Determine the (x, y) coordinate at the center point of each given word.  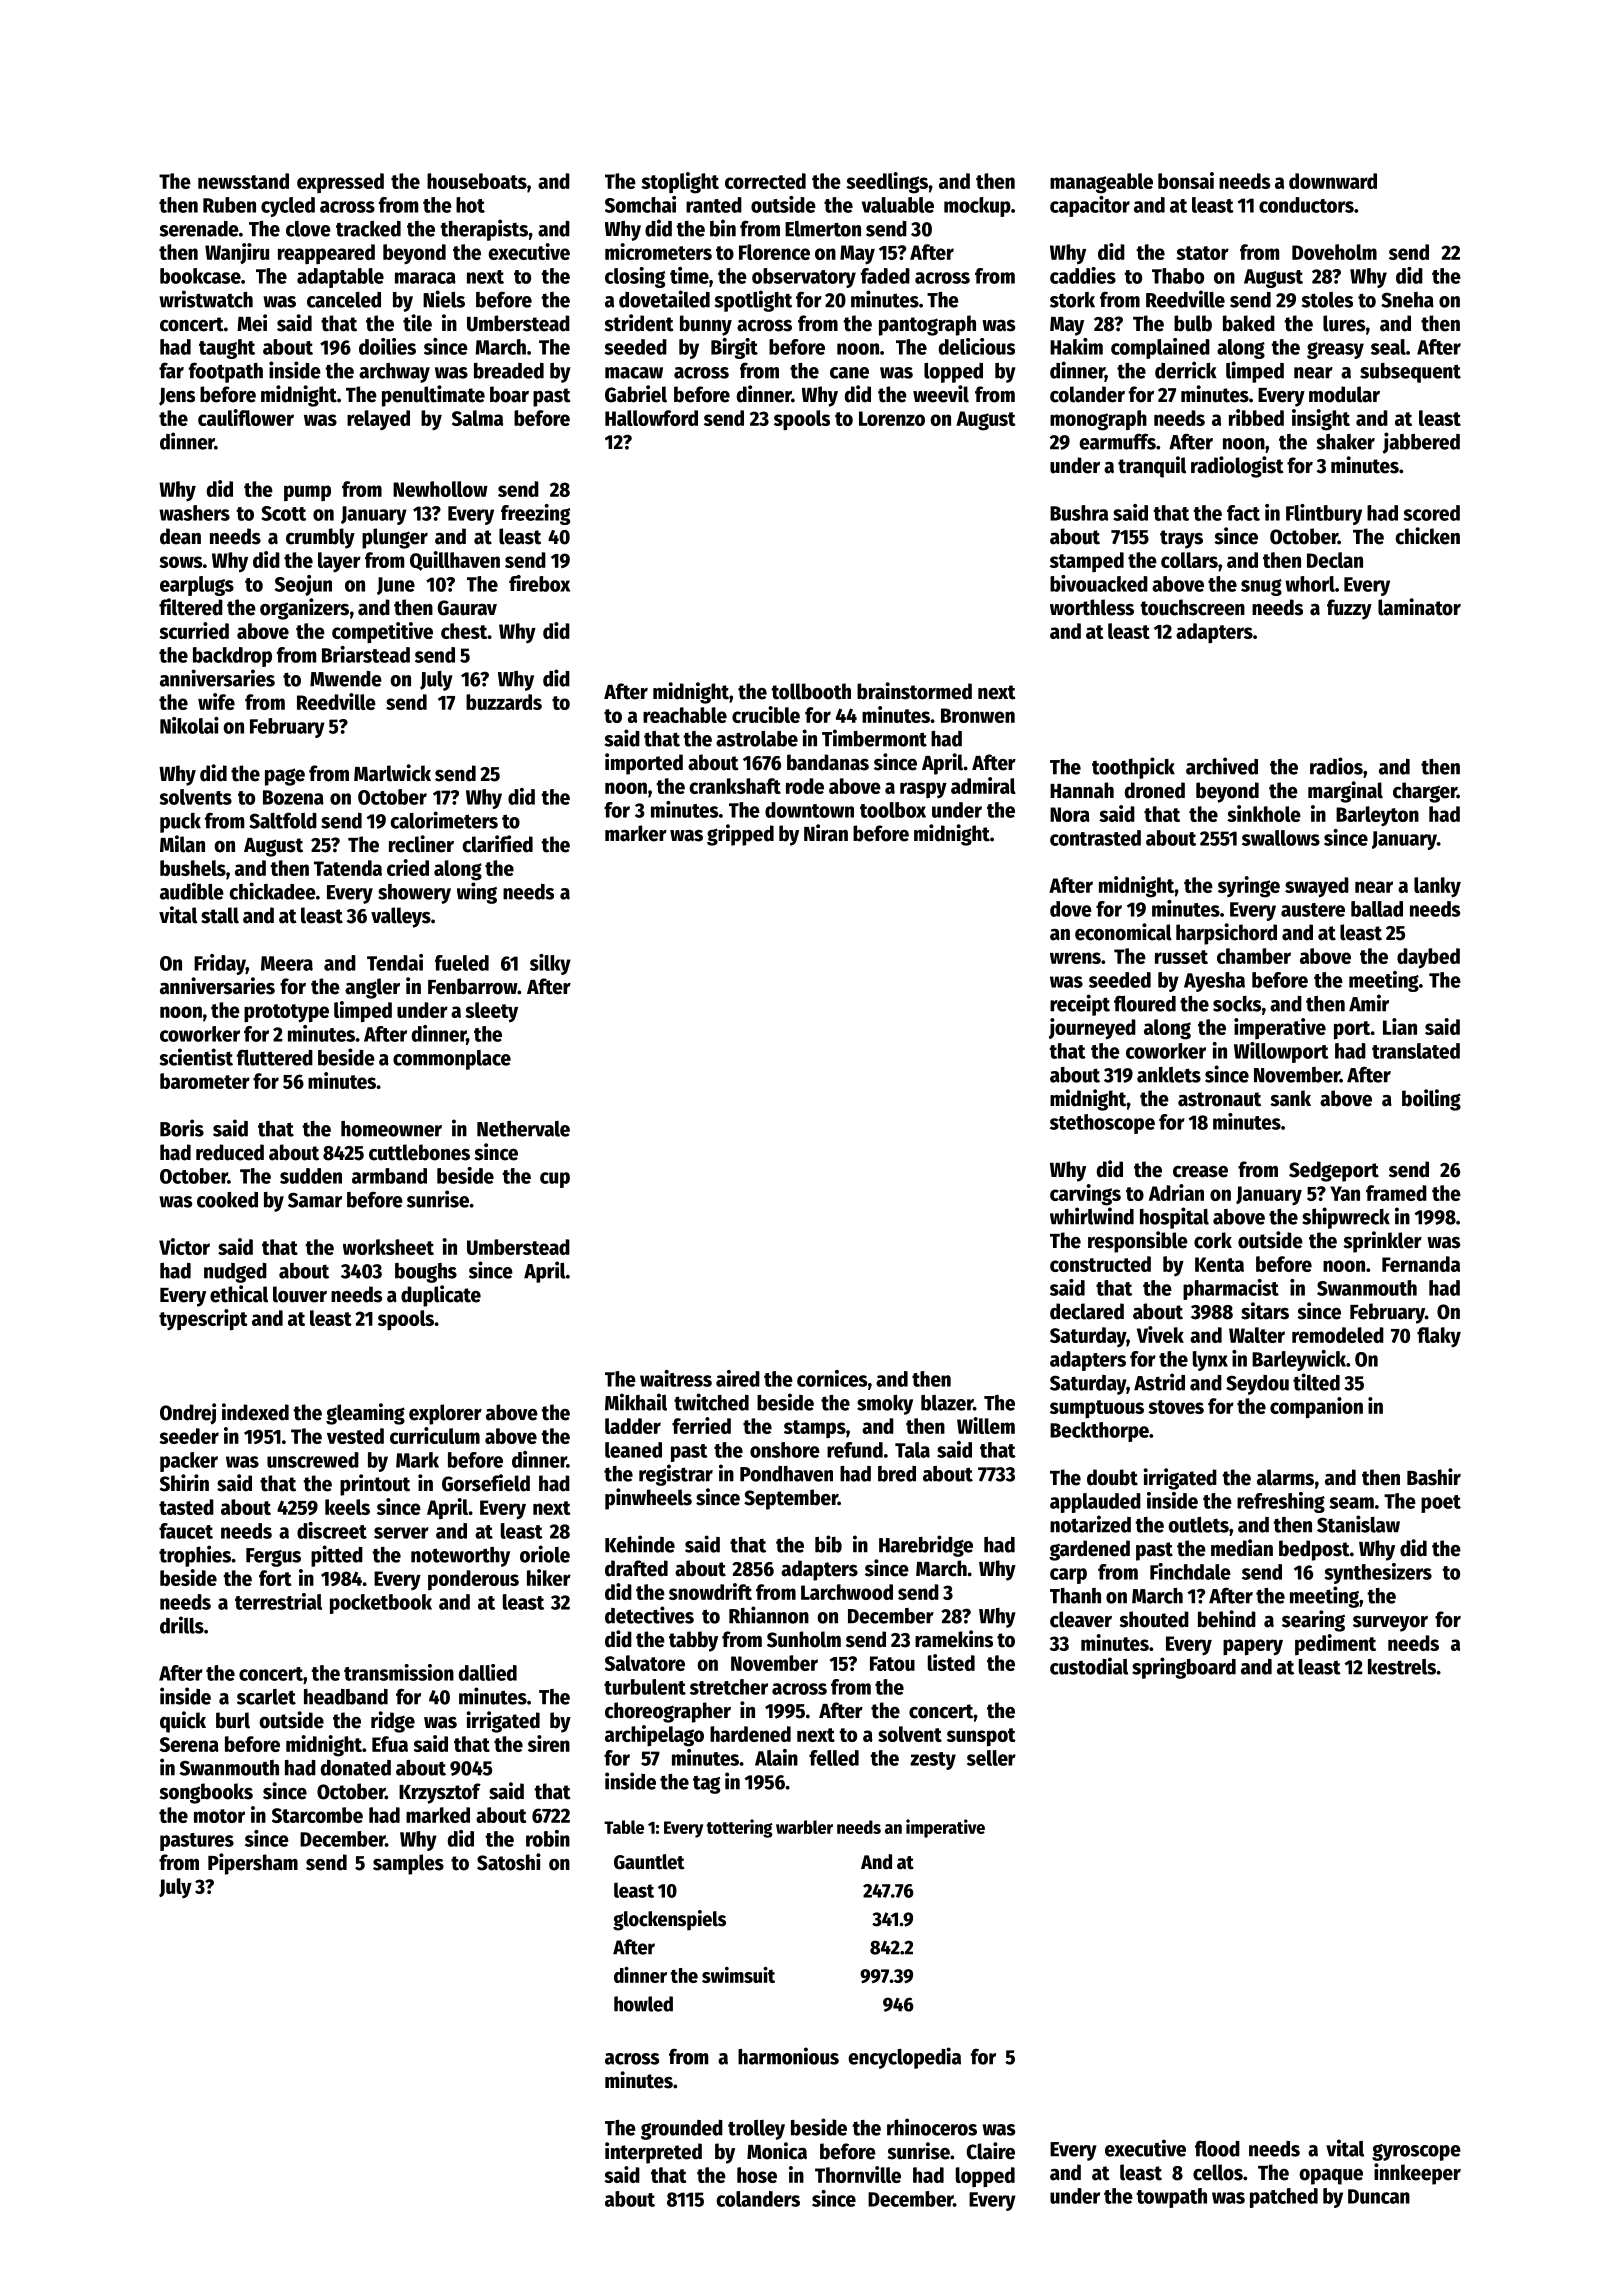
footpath (226, 372)
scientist (196, 1057)
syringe (1249, 887)
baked (1249, 323)
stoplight (680, 183)
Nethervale (523, 1129)
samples (408, 1864)
